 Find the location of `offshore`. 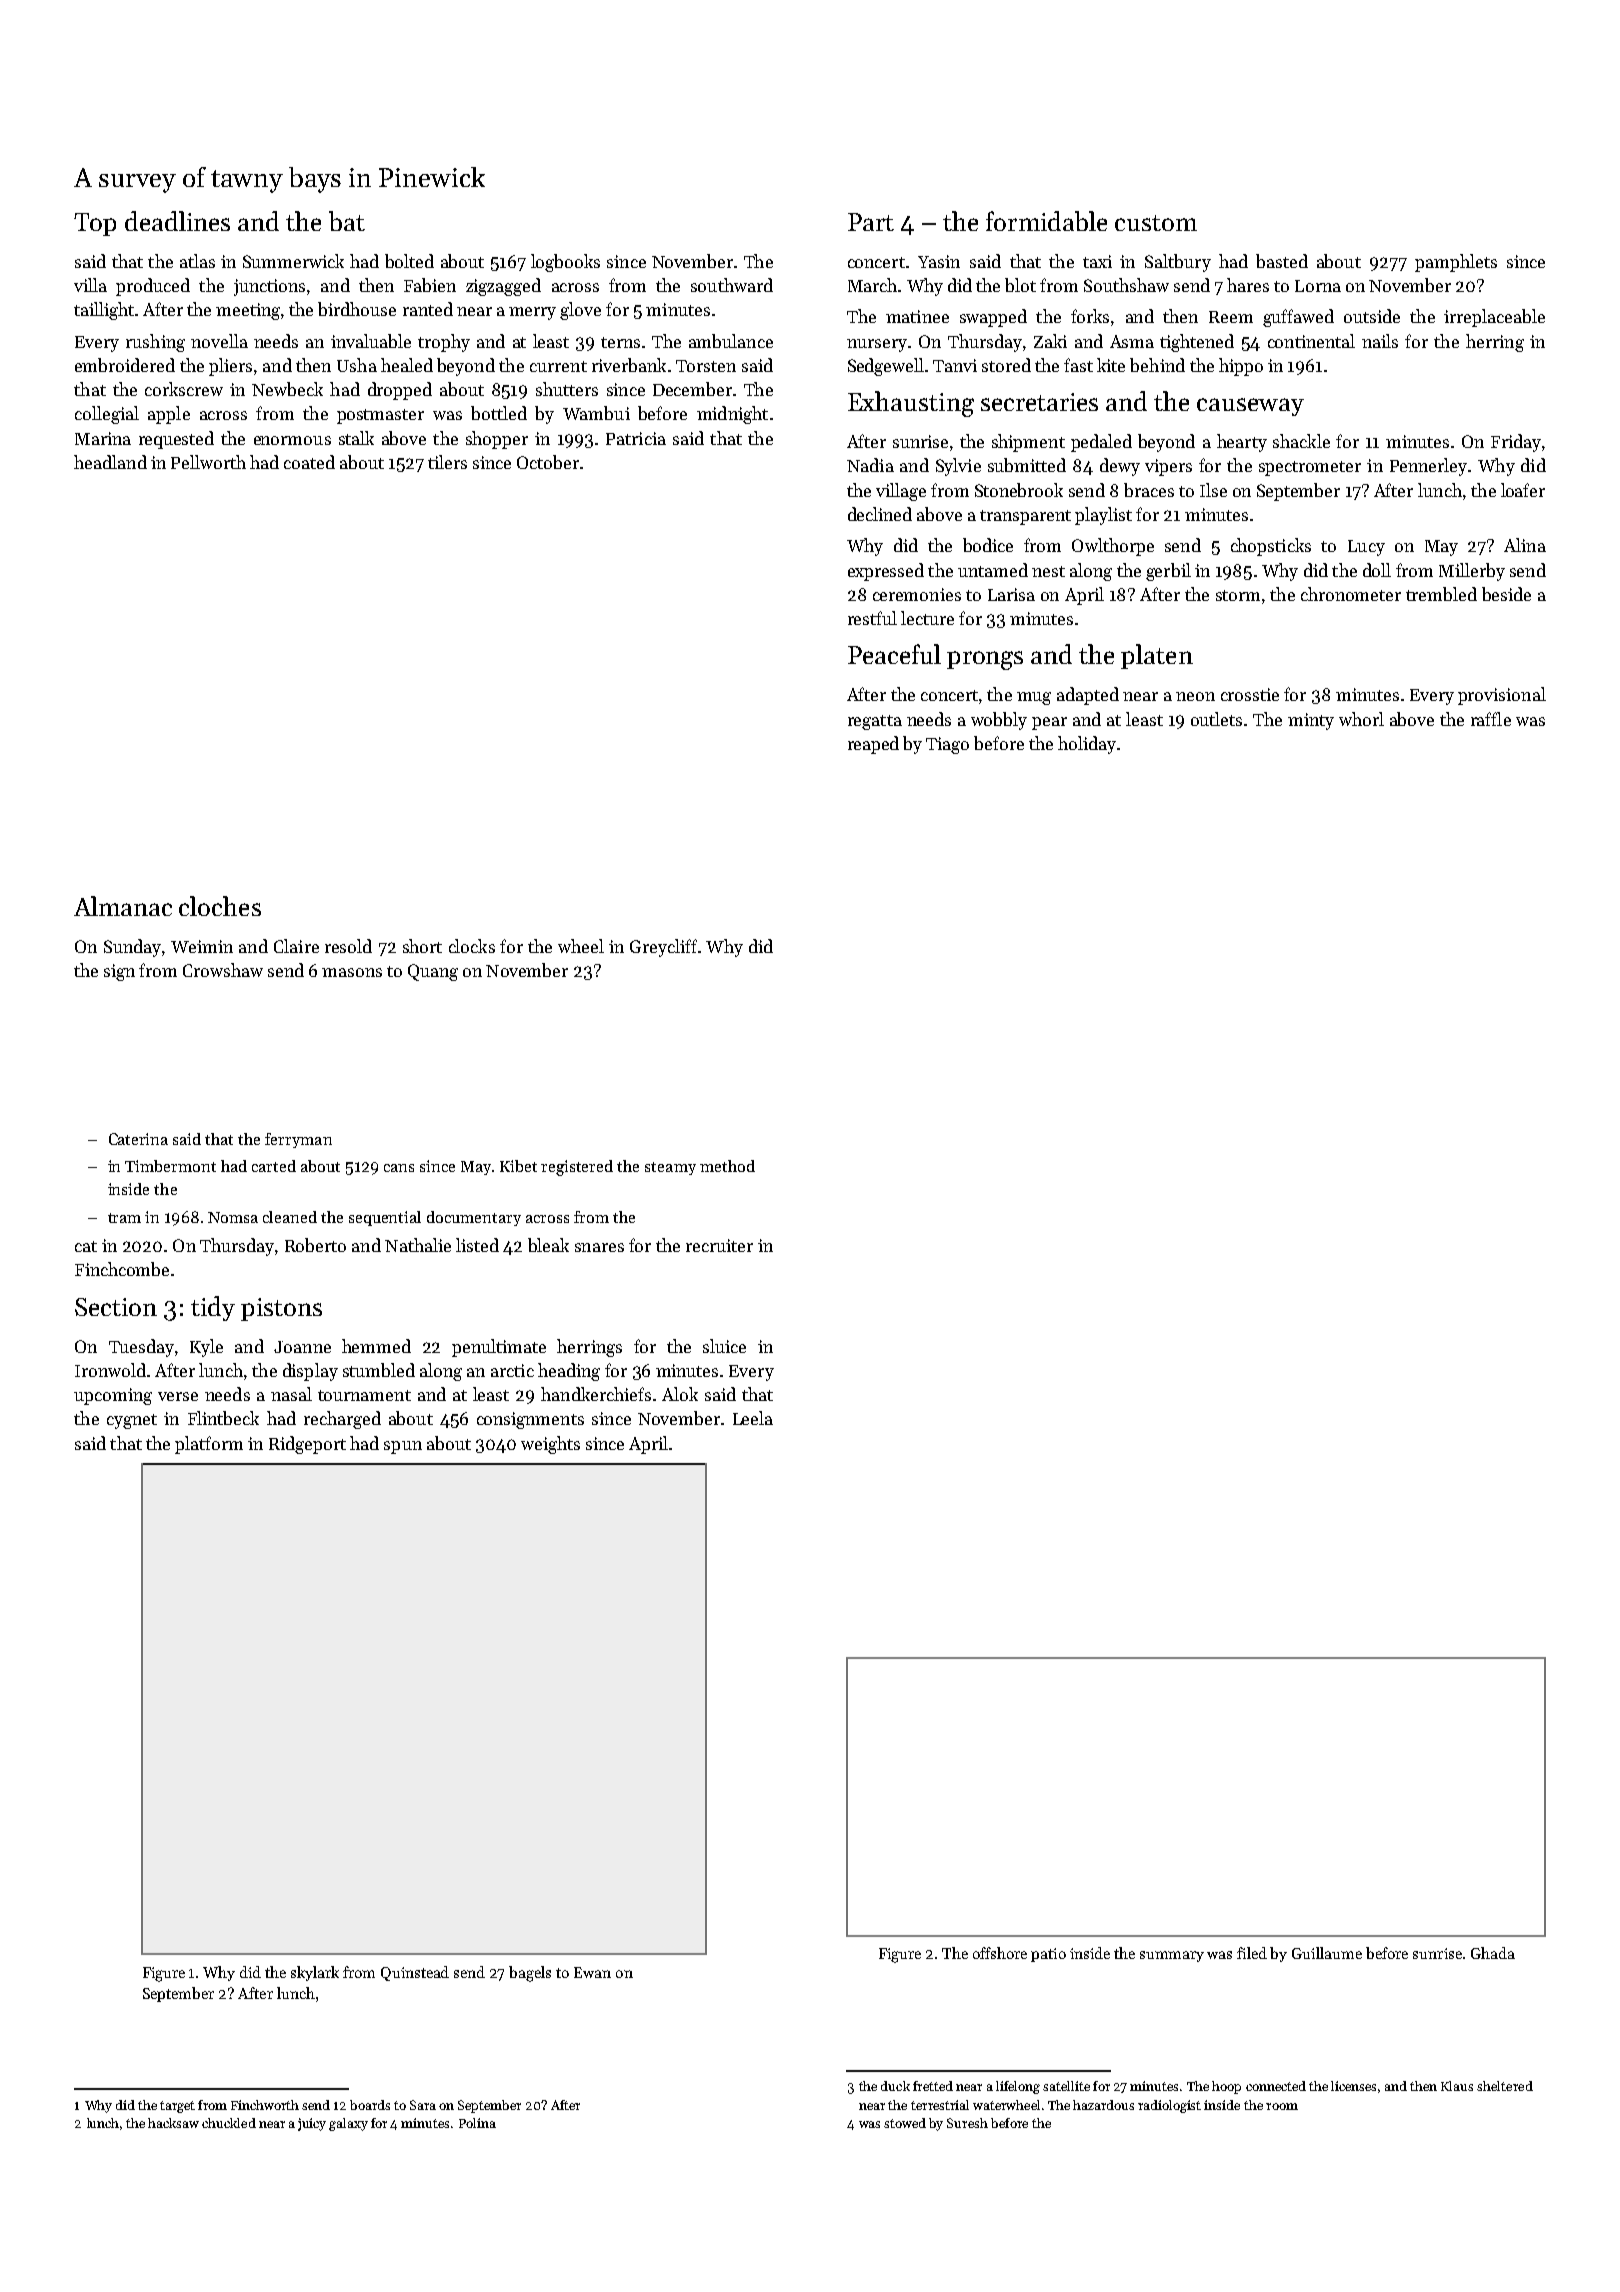

offshore is located at coordinates (1000, 1953).
